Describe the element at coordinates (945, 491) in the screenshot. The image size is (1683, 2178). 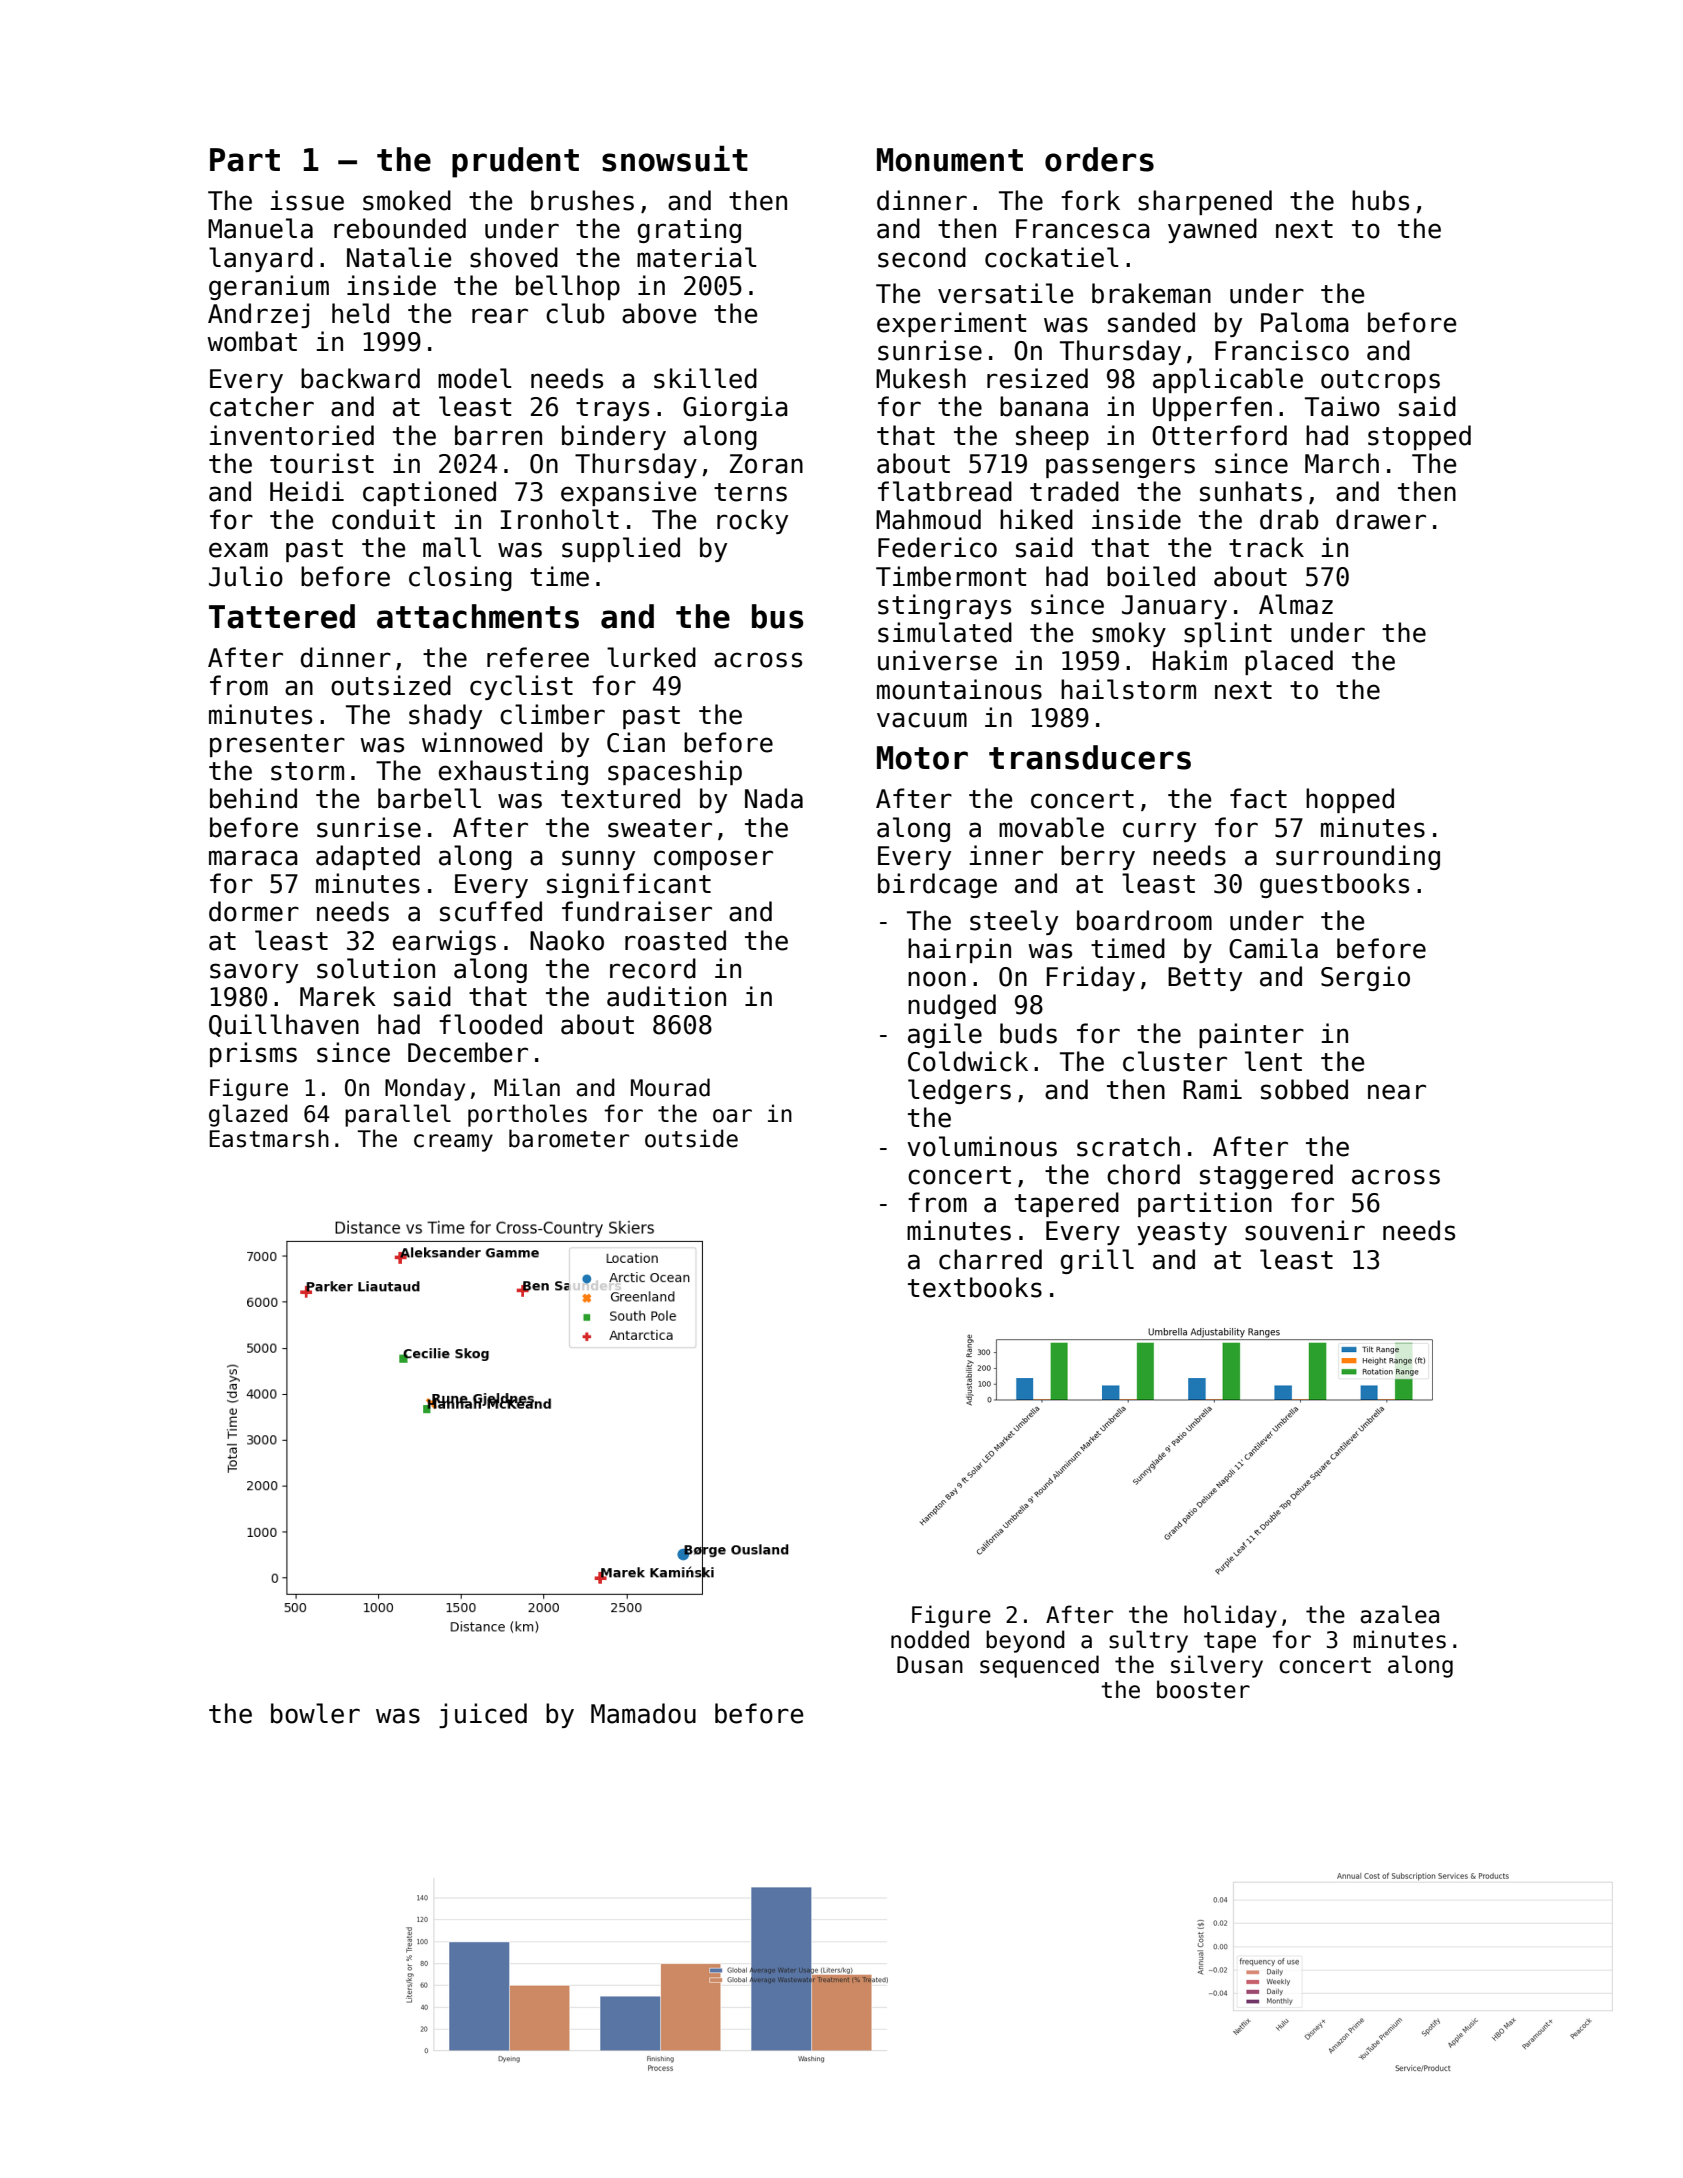
I see `flatbread` at that location.
